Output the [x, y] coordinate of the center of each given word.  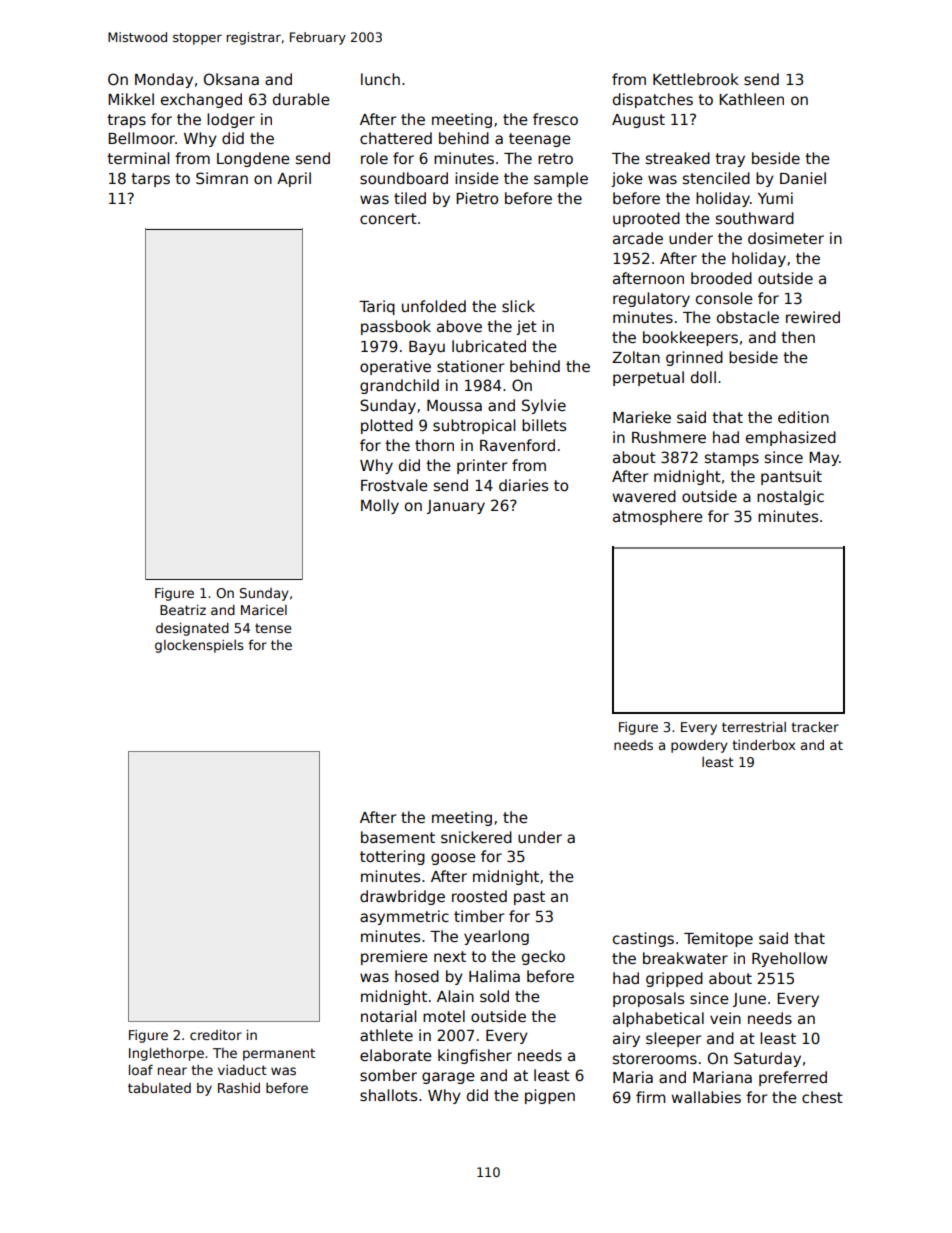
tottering [392, 857]
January [456, 507]
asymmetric [404, 917]
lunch [380, 79]
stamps [732, 459]
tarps [150, 180]
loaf [141, 1069]
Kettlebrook [696, 79]
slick [518, 306]
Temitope [718, 939]
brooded [721, 278]
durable [301, 99]
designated [192, 629]
